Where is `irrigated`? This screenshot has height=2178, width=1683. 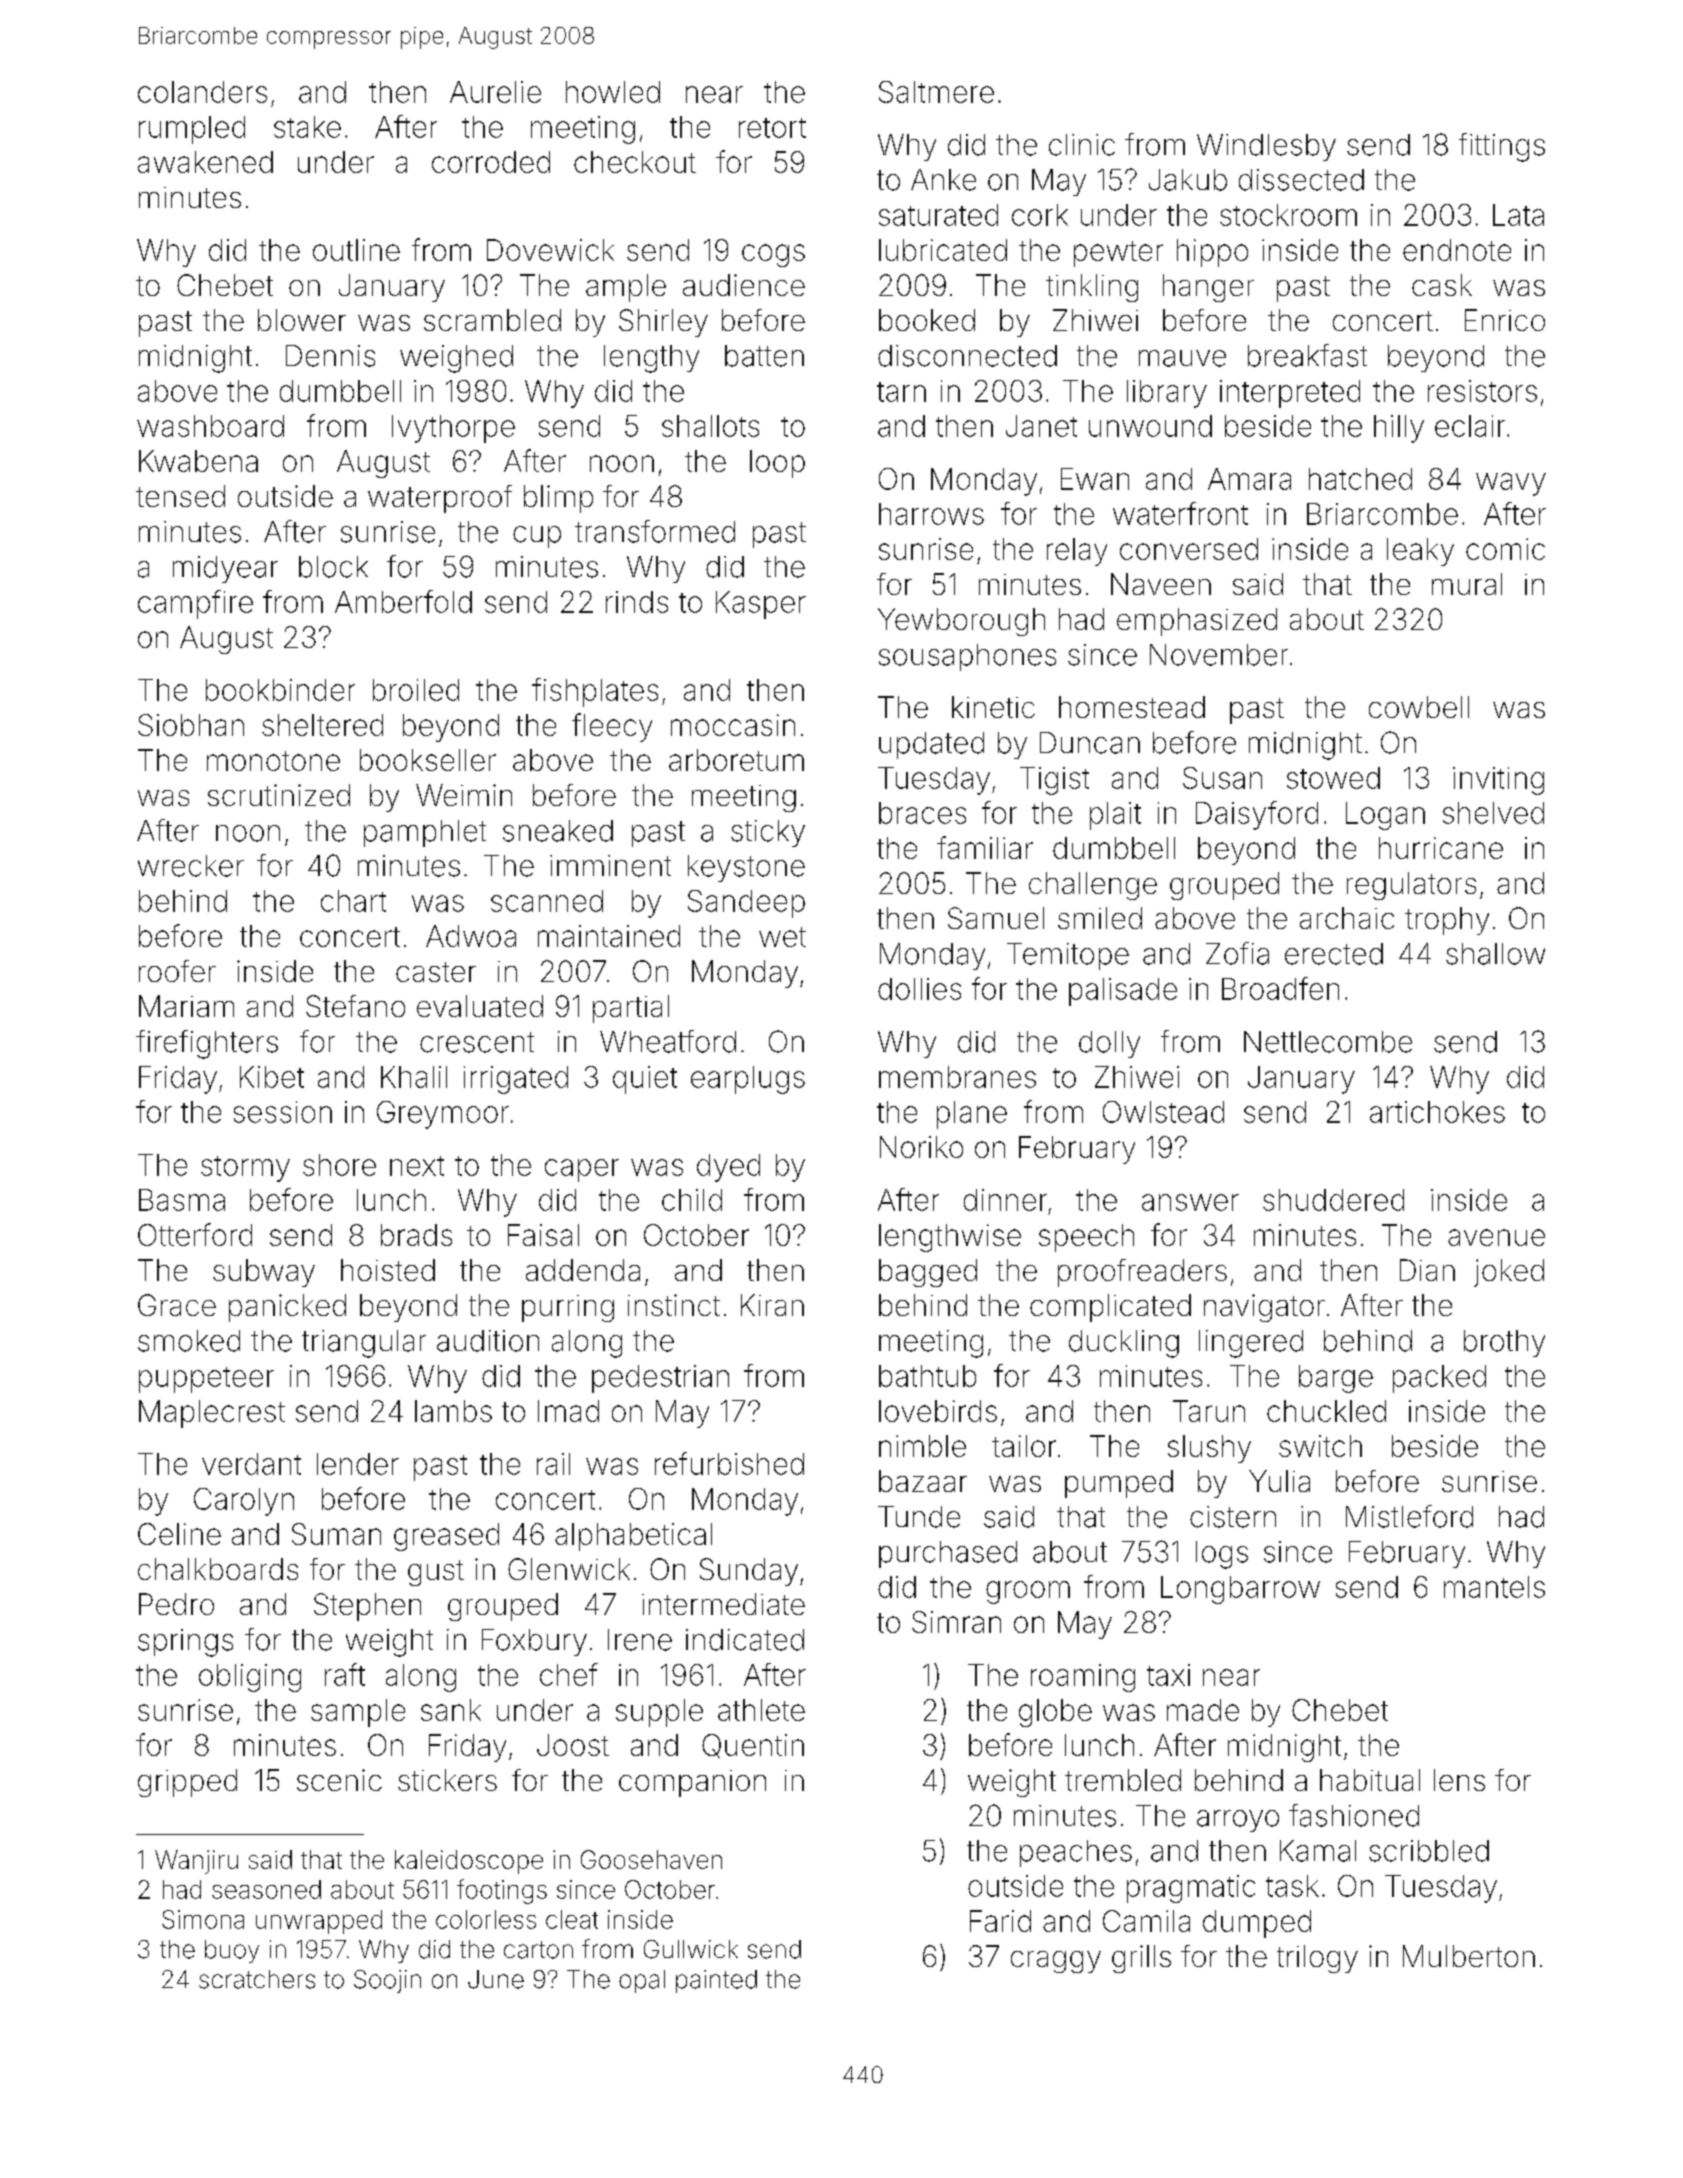 irrigated is located at coordinates (516, 1080).
